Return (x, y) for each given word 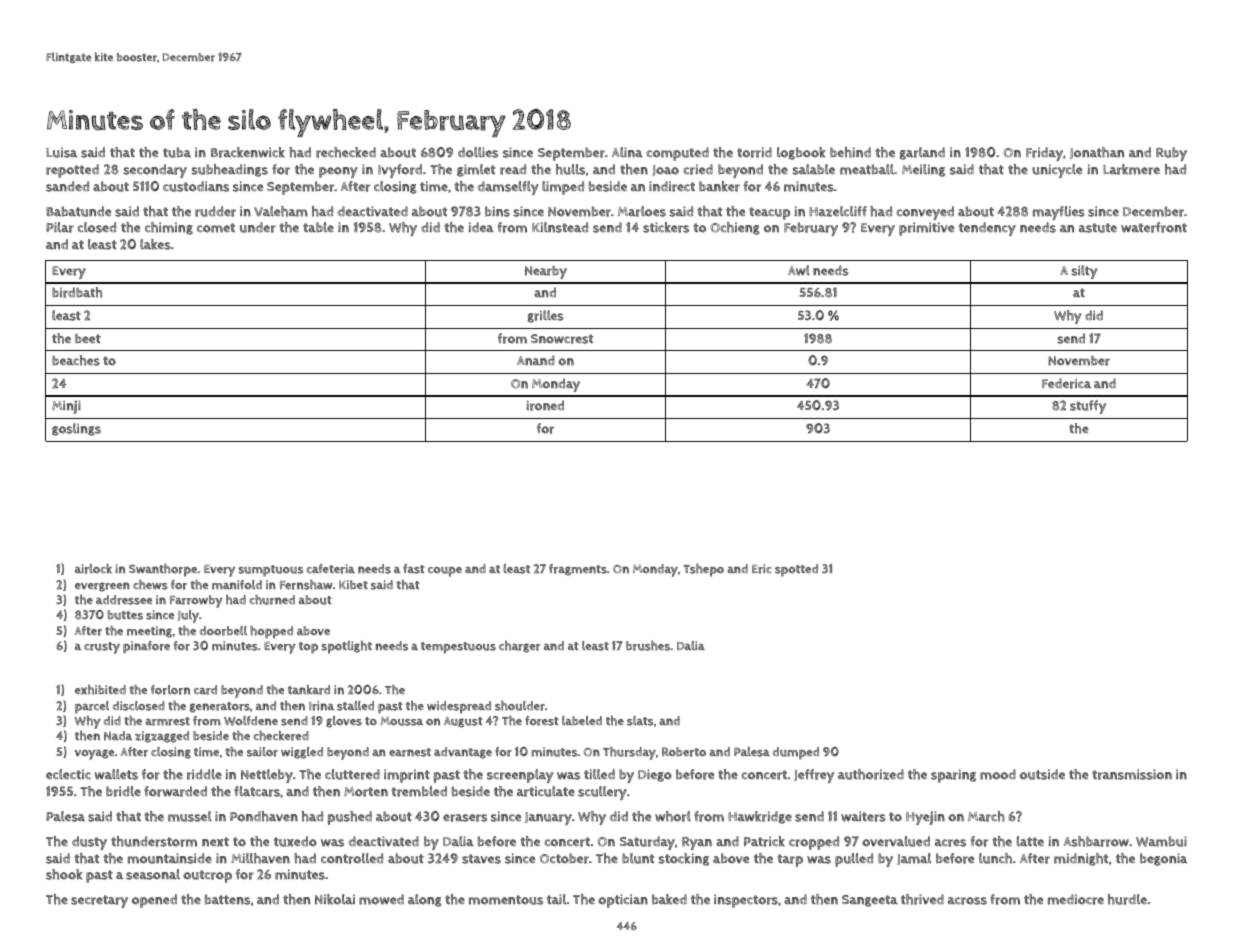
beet (88, 338)
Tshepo (703, 570)
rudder (215, 211)
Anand (536, 360)
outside (1042, 774)
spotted (796, 570)
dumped (796, 753)
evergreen (102, 587)
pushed (350, 818)
